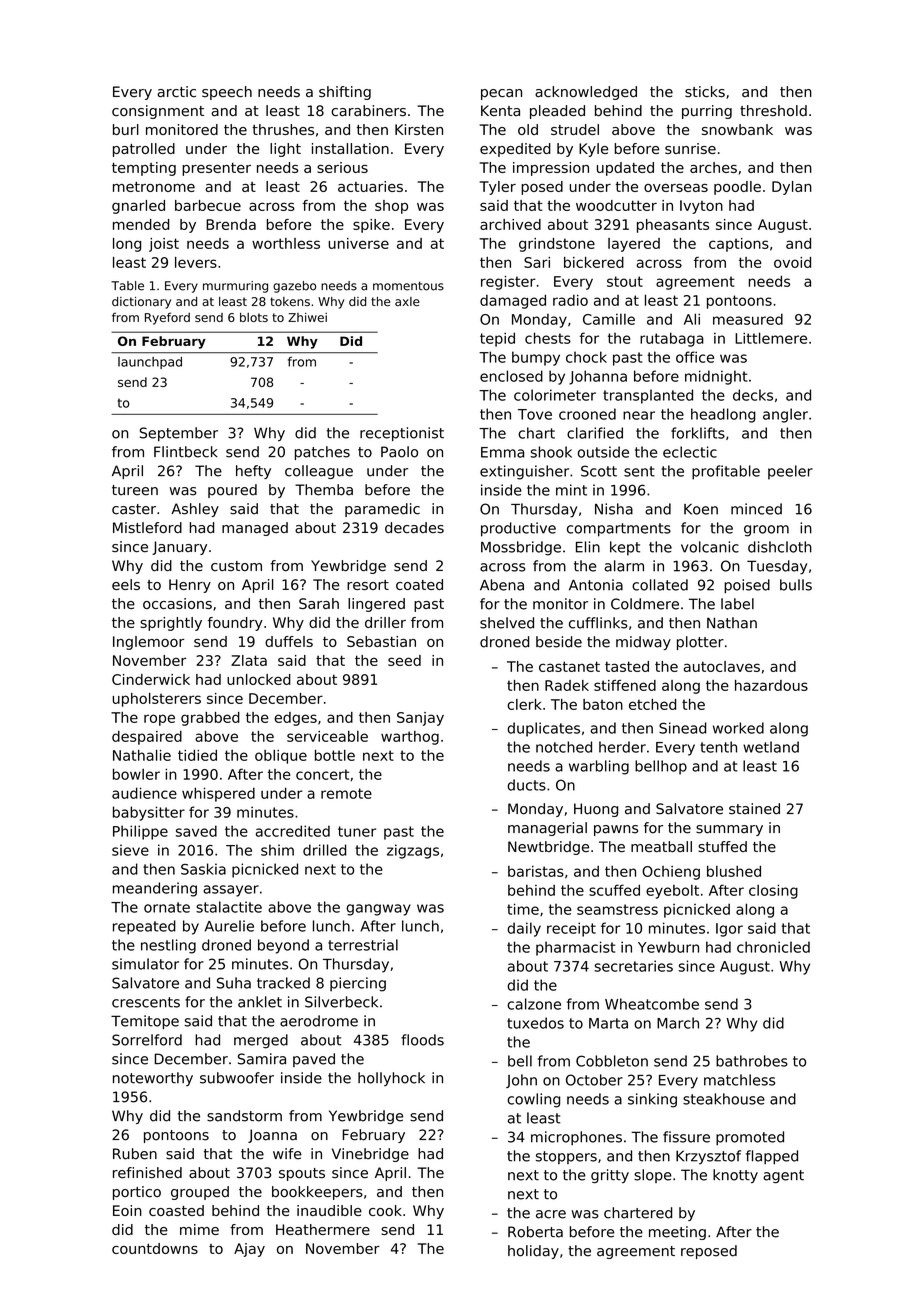  Describe the element at coordinates (227, 93) in the image. I see `speech` at that location.
